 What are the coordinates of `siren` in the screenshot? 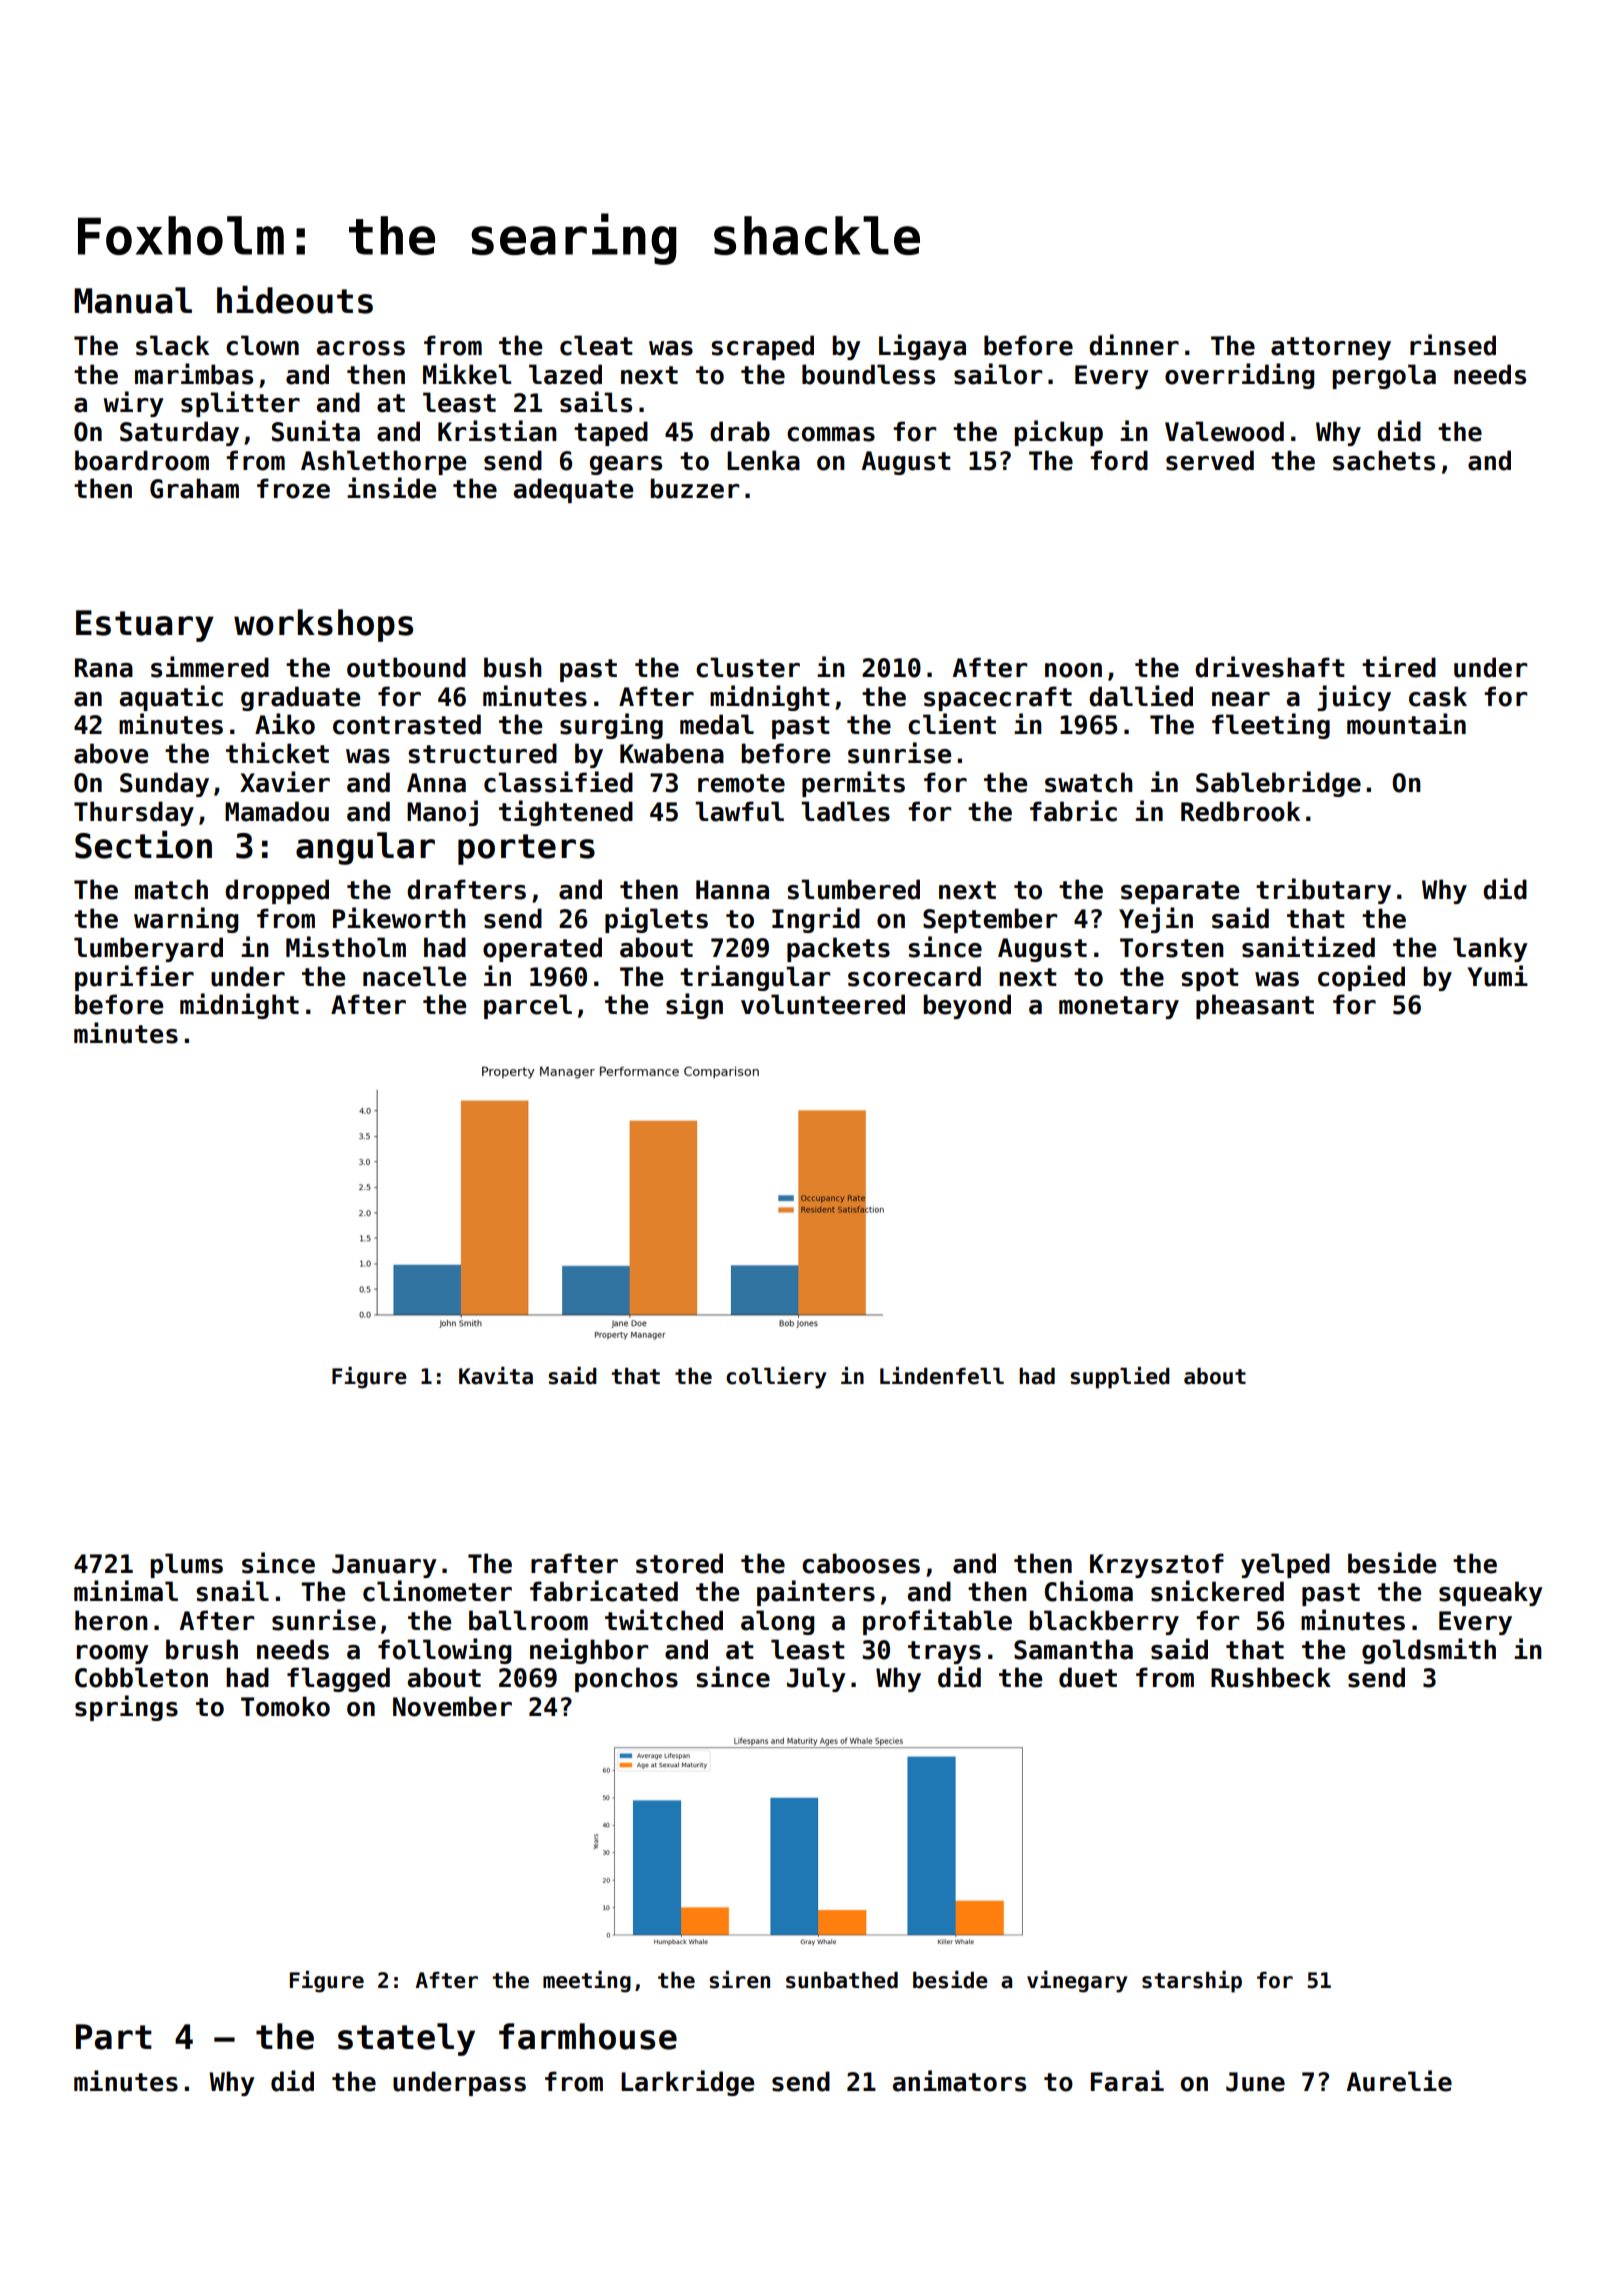 It's located at (739, 1980).
